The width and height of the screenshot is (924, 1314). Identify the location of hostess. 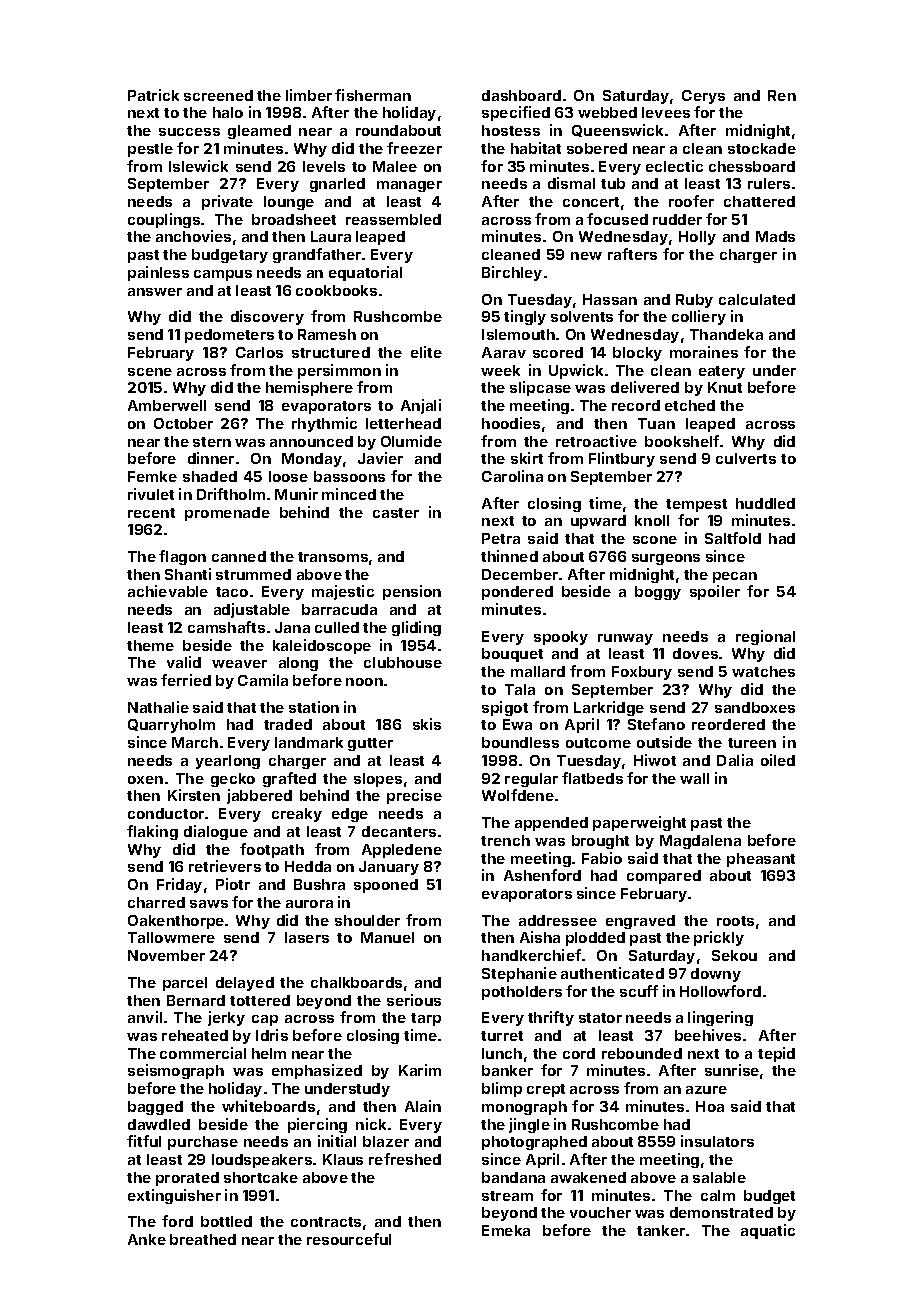
(511, 130).
